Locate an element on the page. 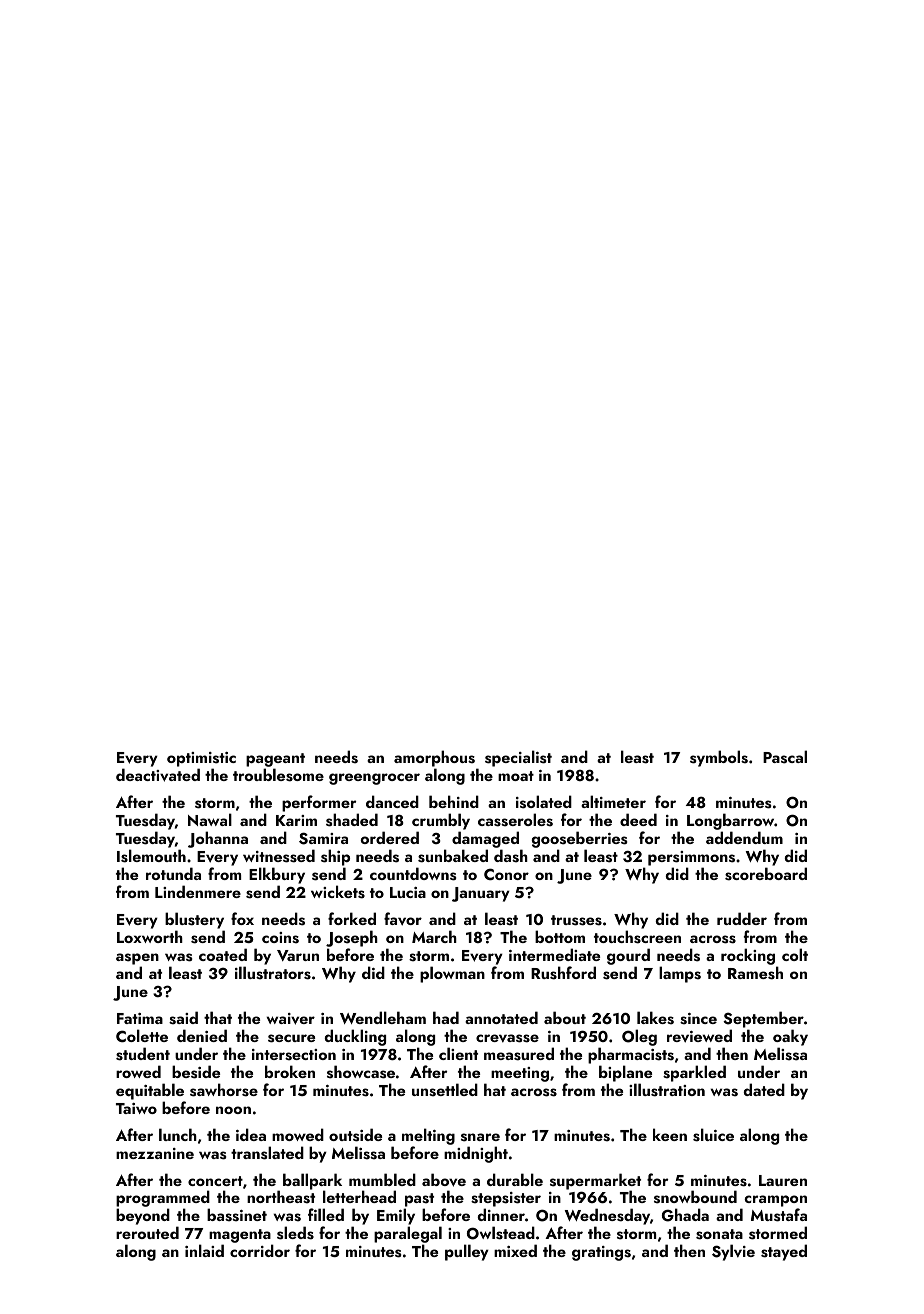 The width and height of the page is (924, 1314). client is located at coordinates (458, 1053).
